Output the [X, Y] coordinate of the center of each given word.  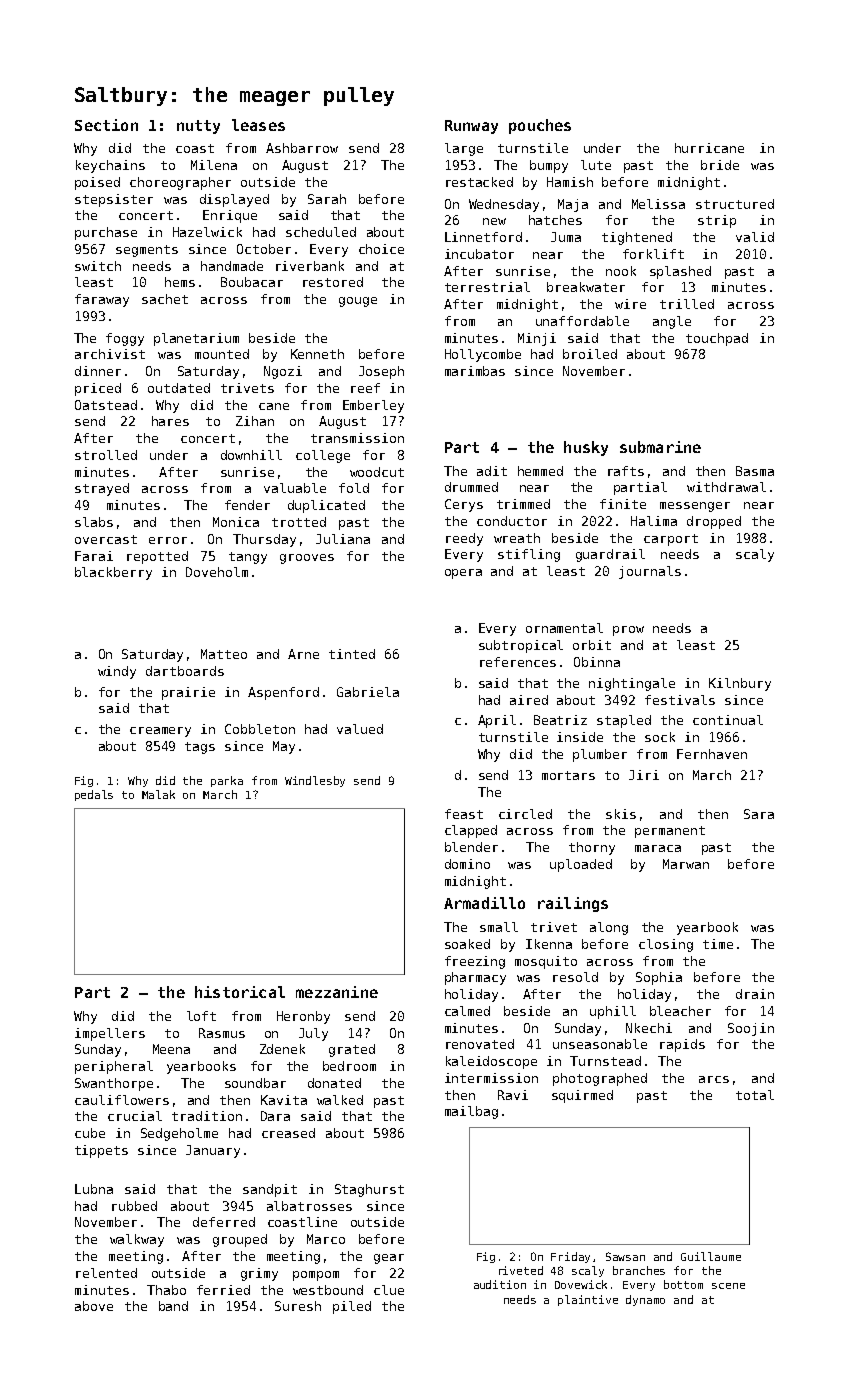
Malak [158, 794]
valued [360, 729]
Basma [755, 471]
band [173, 1306]
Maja [573, 205]
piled [352, 1307]
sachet [165, 299]
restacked [479, 182]
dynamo [645, 1300]
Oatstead [106, 405]
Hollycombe [483, 355]
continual [728, 720]
